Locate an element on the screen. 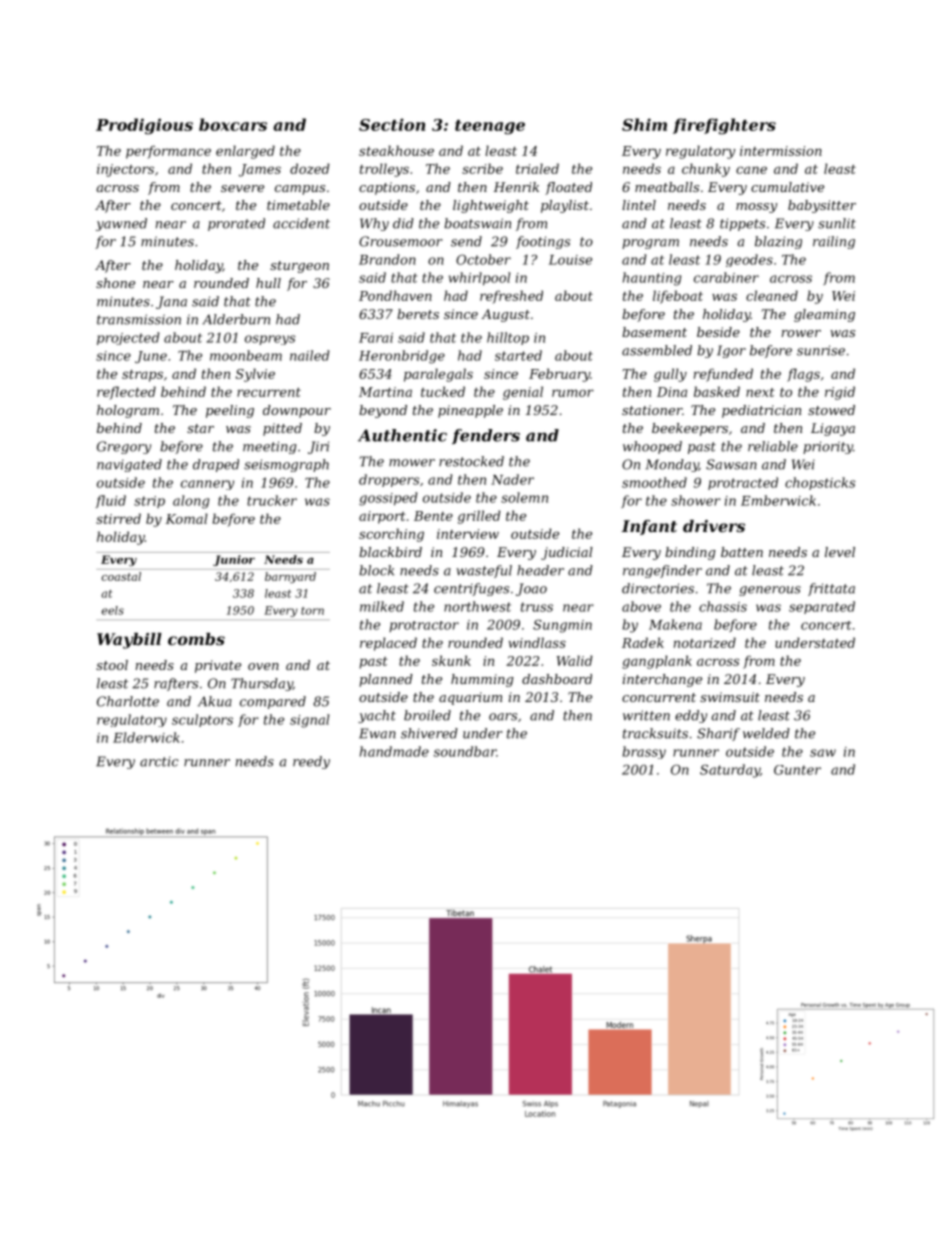 This screenshot has height=1233, width=952. rigid is located at coordinates (840, 393).
